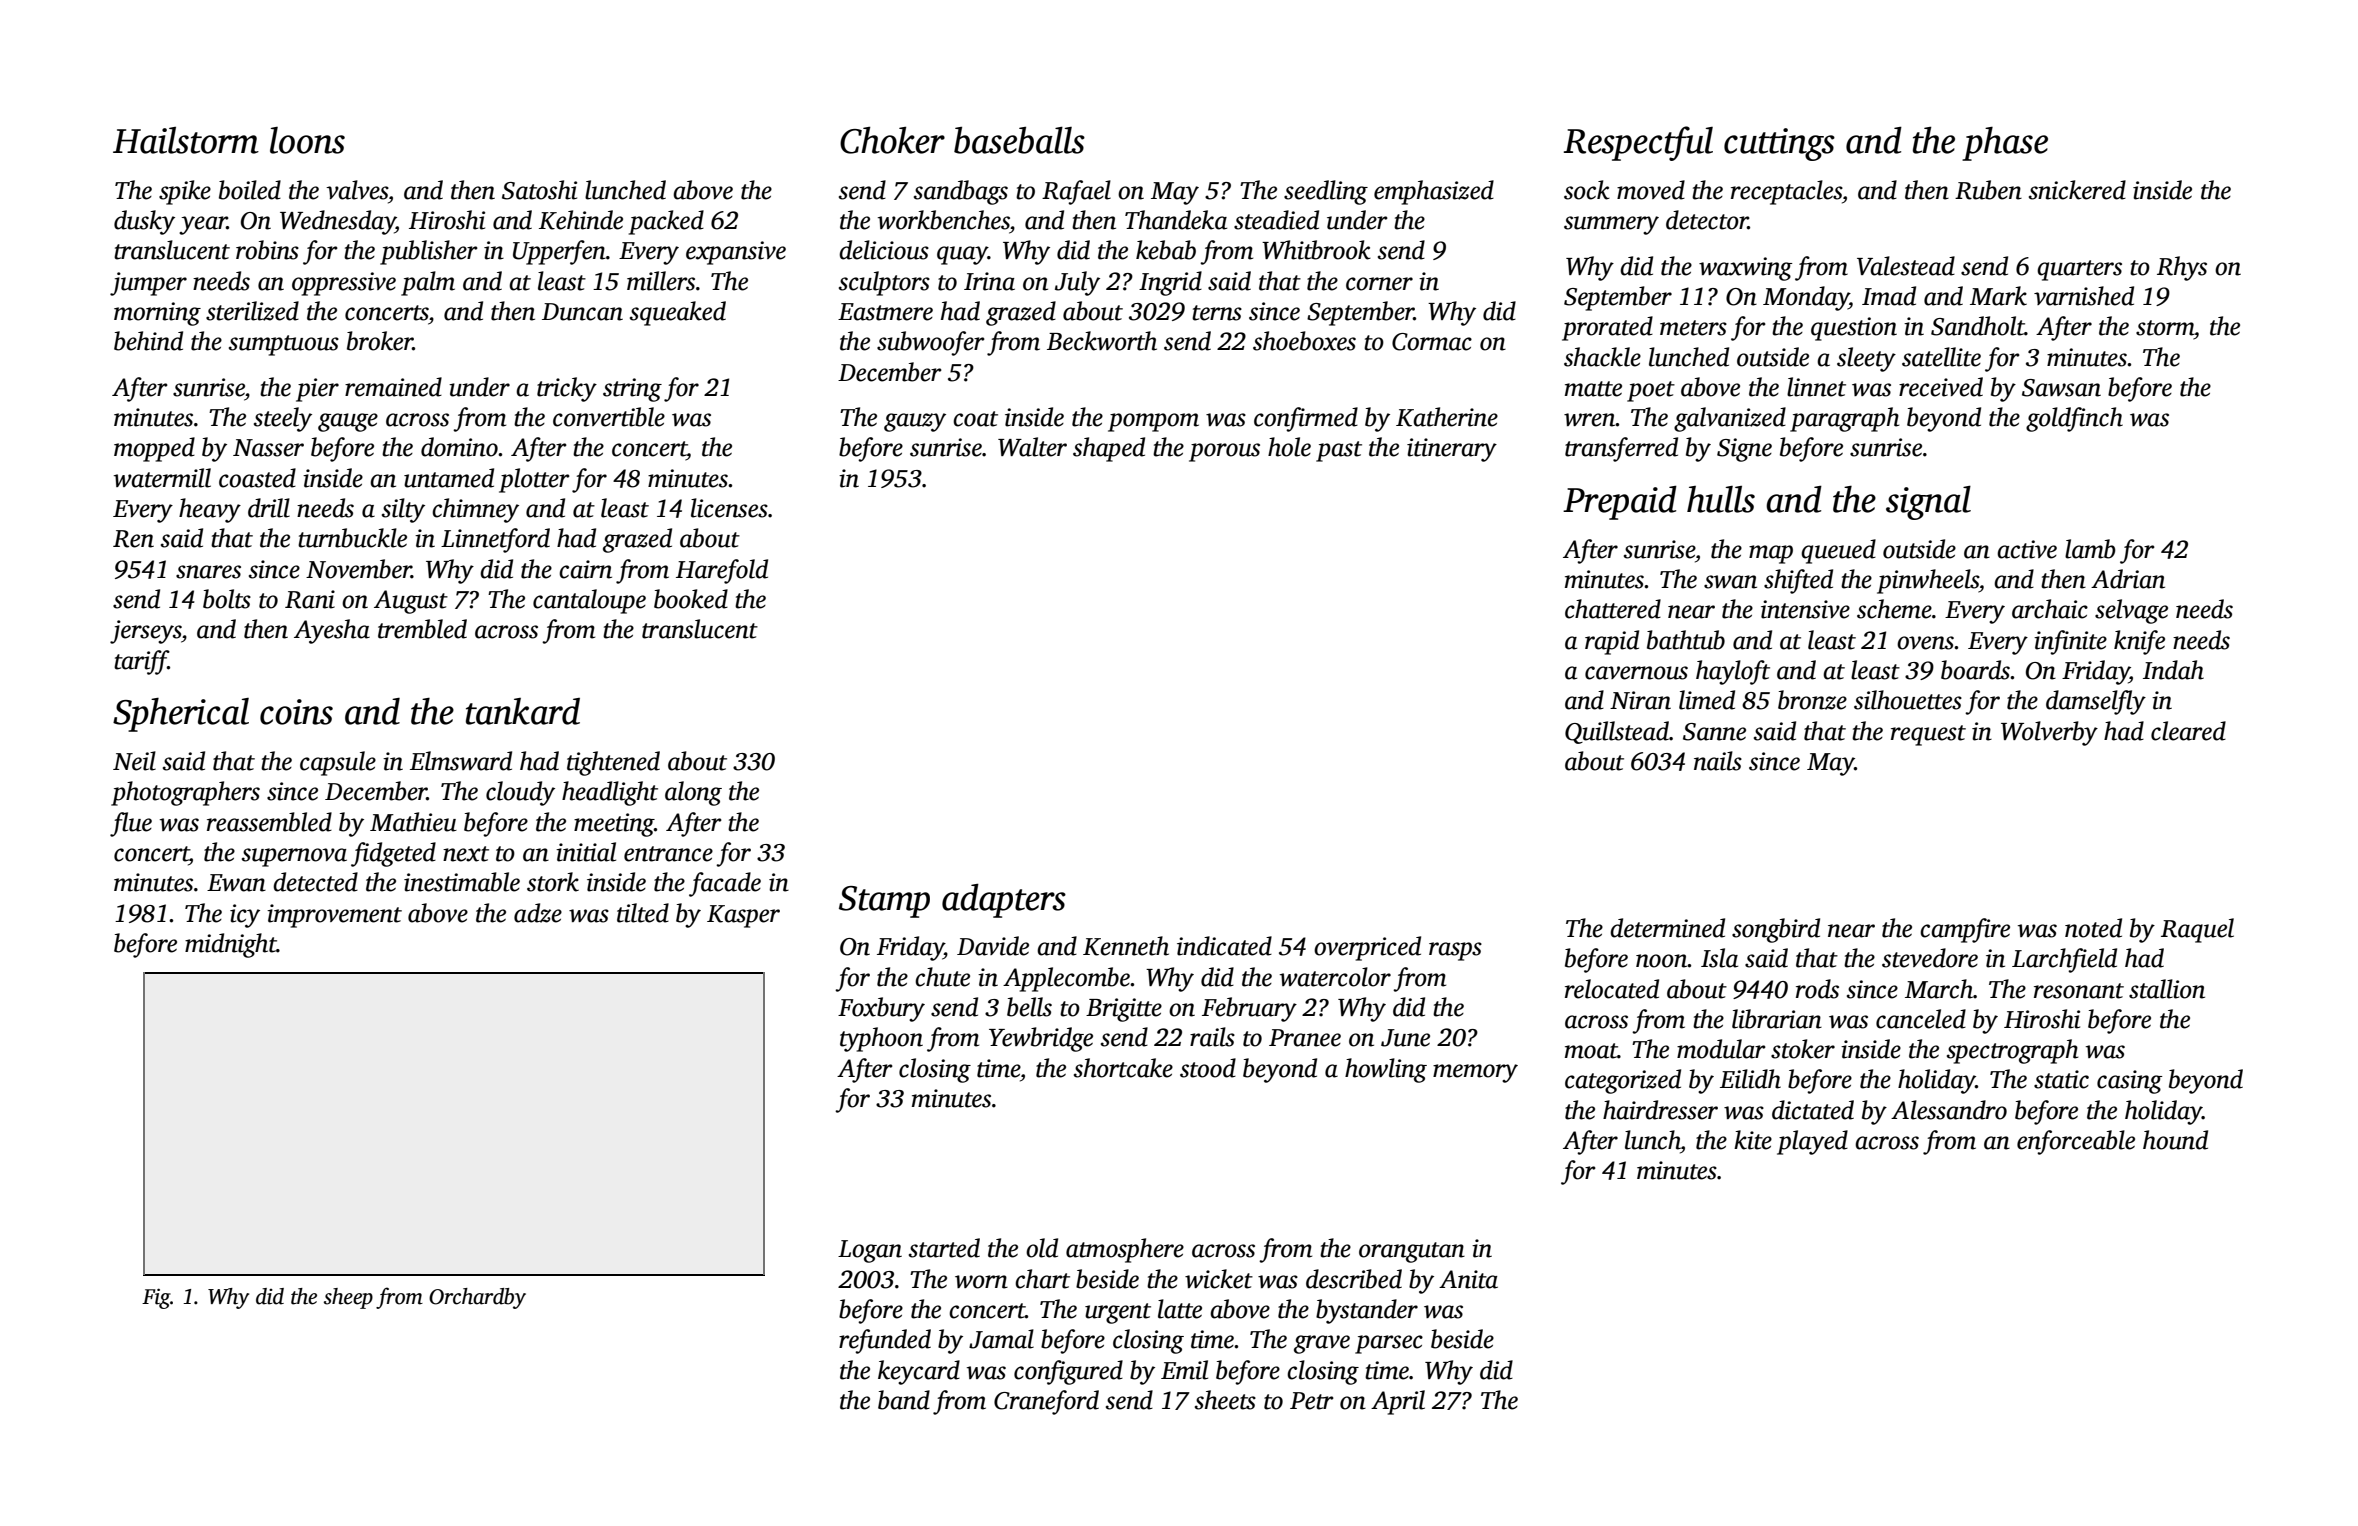 This image has width=2358, height=1526. What do you see at coordinates (661, 281) in the image?
I see `millers` at bounding box center [661, 281].
